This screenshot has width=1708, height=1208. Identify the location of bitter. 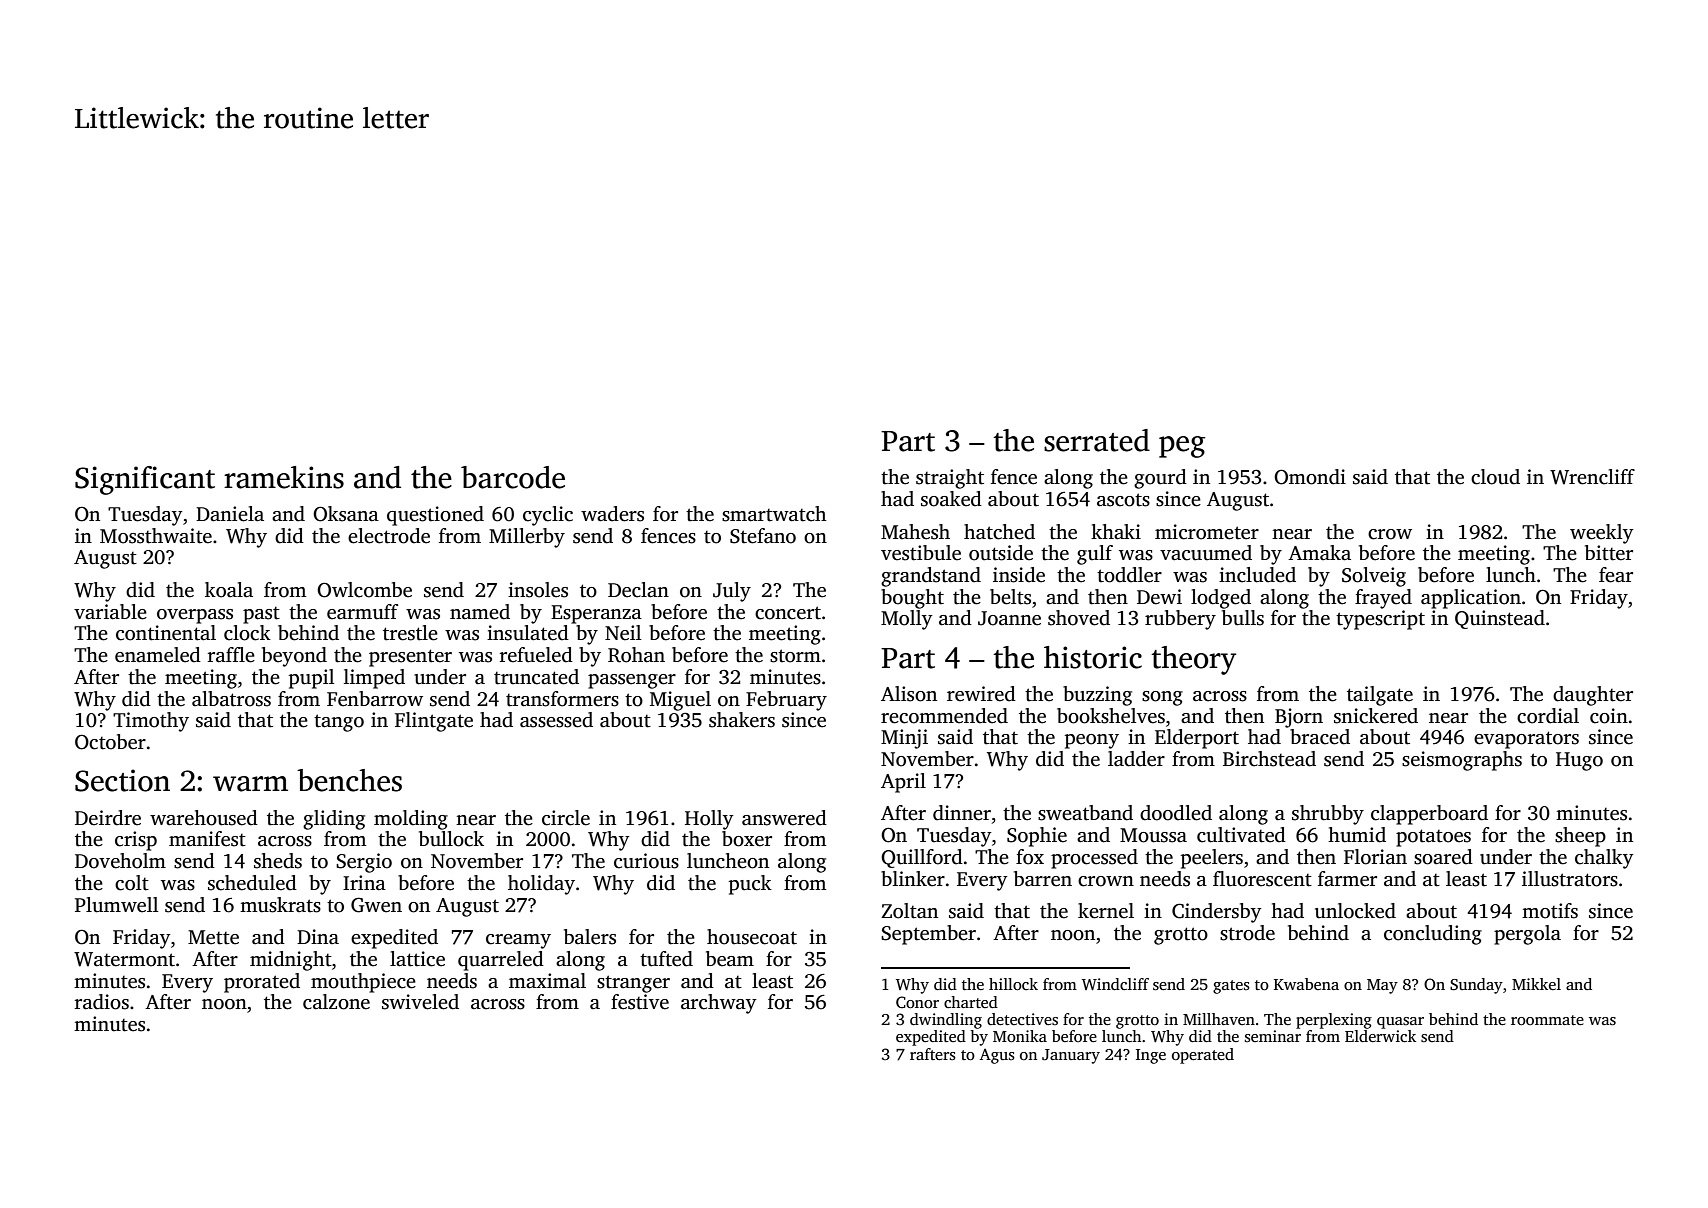
(1609, 553).
